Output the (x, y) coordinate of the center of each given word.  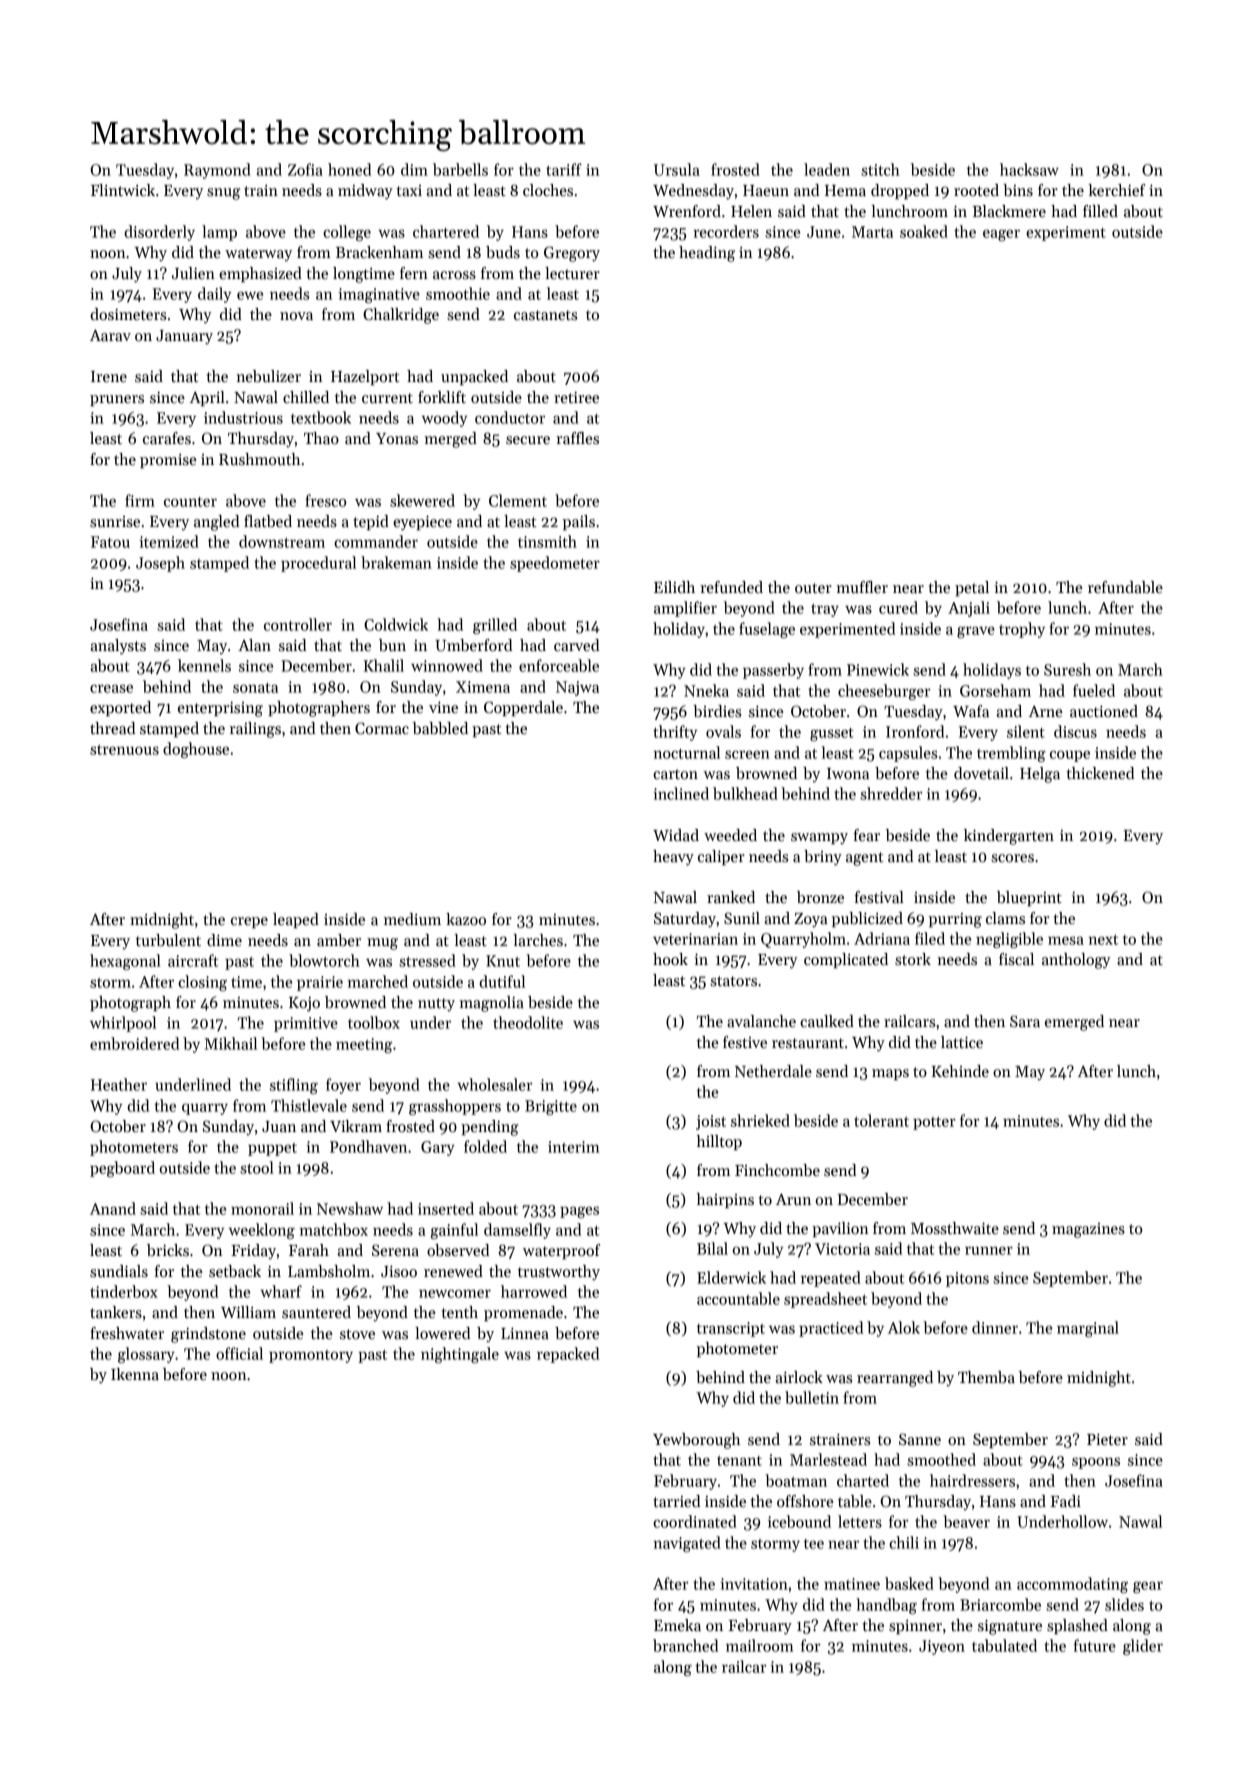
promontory (311, 1356)
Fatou (110, 542)
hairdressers (972, 1480)
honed (349, 169)
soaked (924, 231)
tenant (739, 1461)
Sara (1025, 1021)
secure (528, 440)
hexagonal (125, 962)
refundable (1125, 587)
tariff (564, 169)
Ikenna (135, 1374)
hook (670, 959)
